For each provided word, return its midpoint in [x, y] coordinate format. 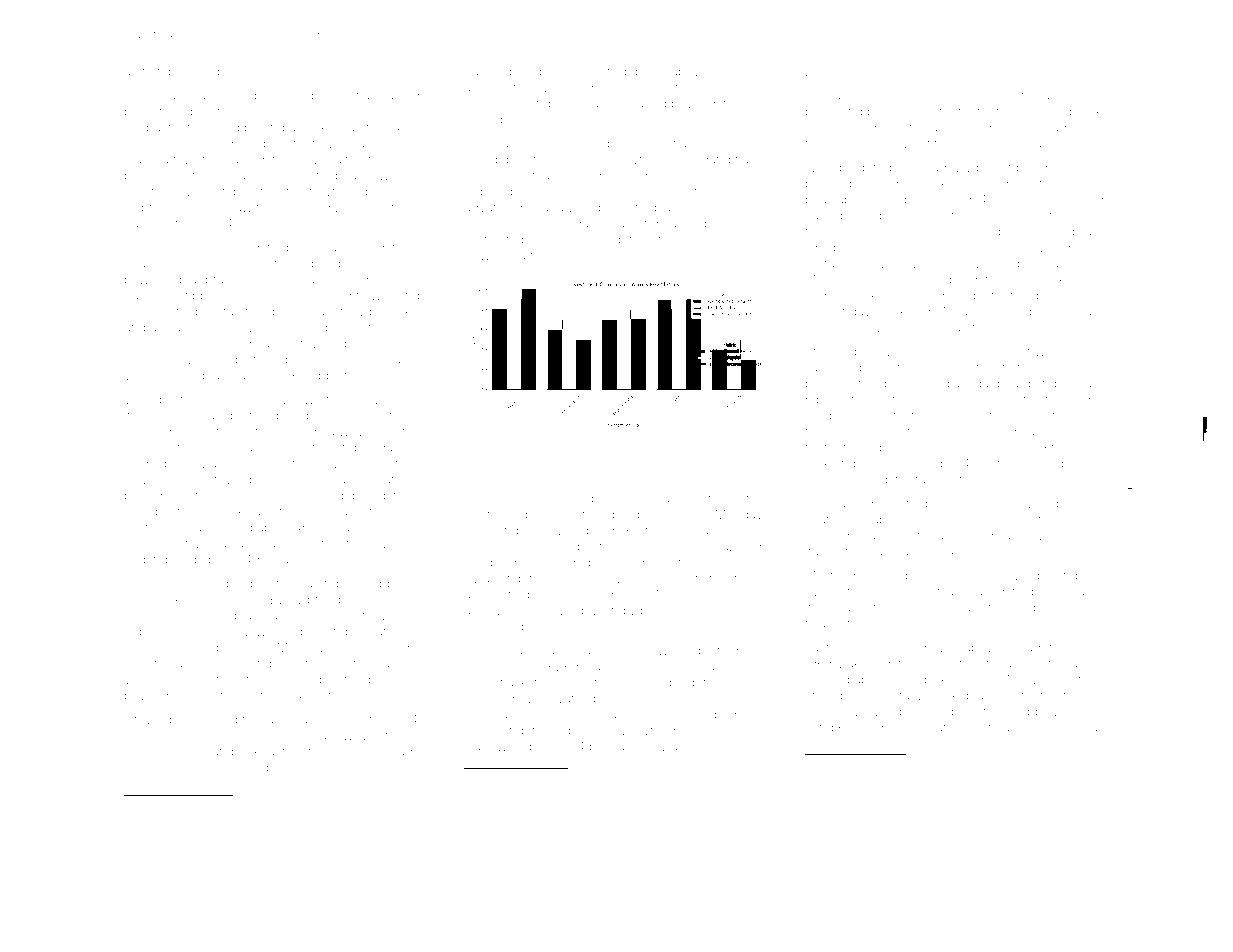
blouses [152, 820]
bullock [390, 311]
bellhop [187, 376]
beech [231, 96]
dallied [823, 215]
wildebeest [635, 71]
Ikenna [904, 95]
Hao [678, 714]
